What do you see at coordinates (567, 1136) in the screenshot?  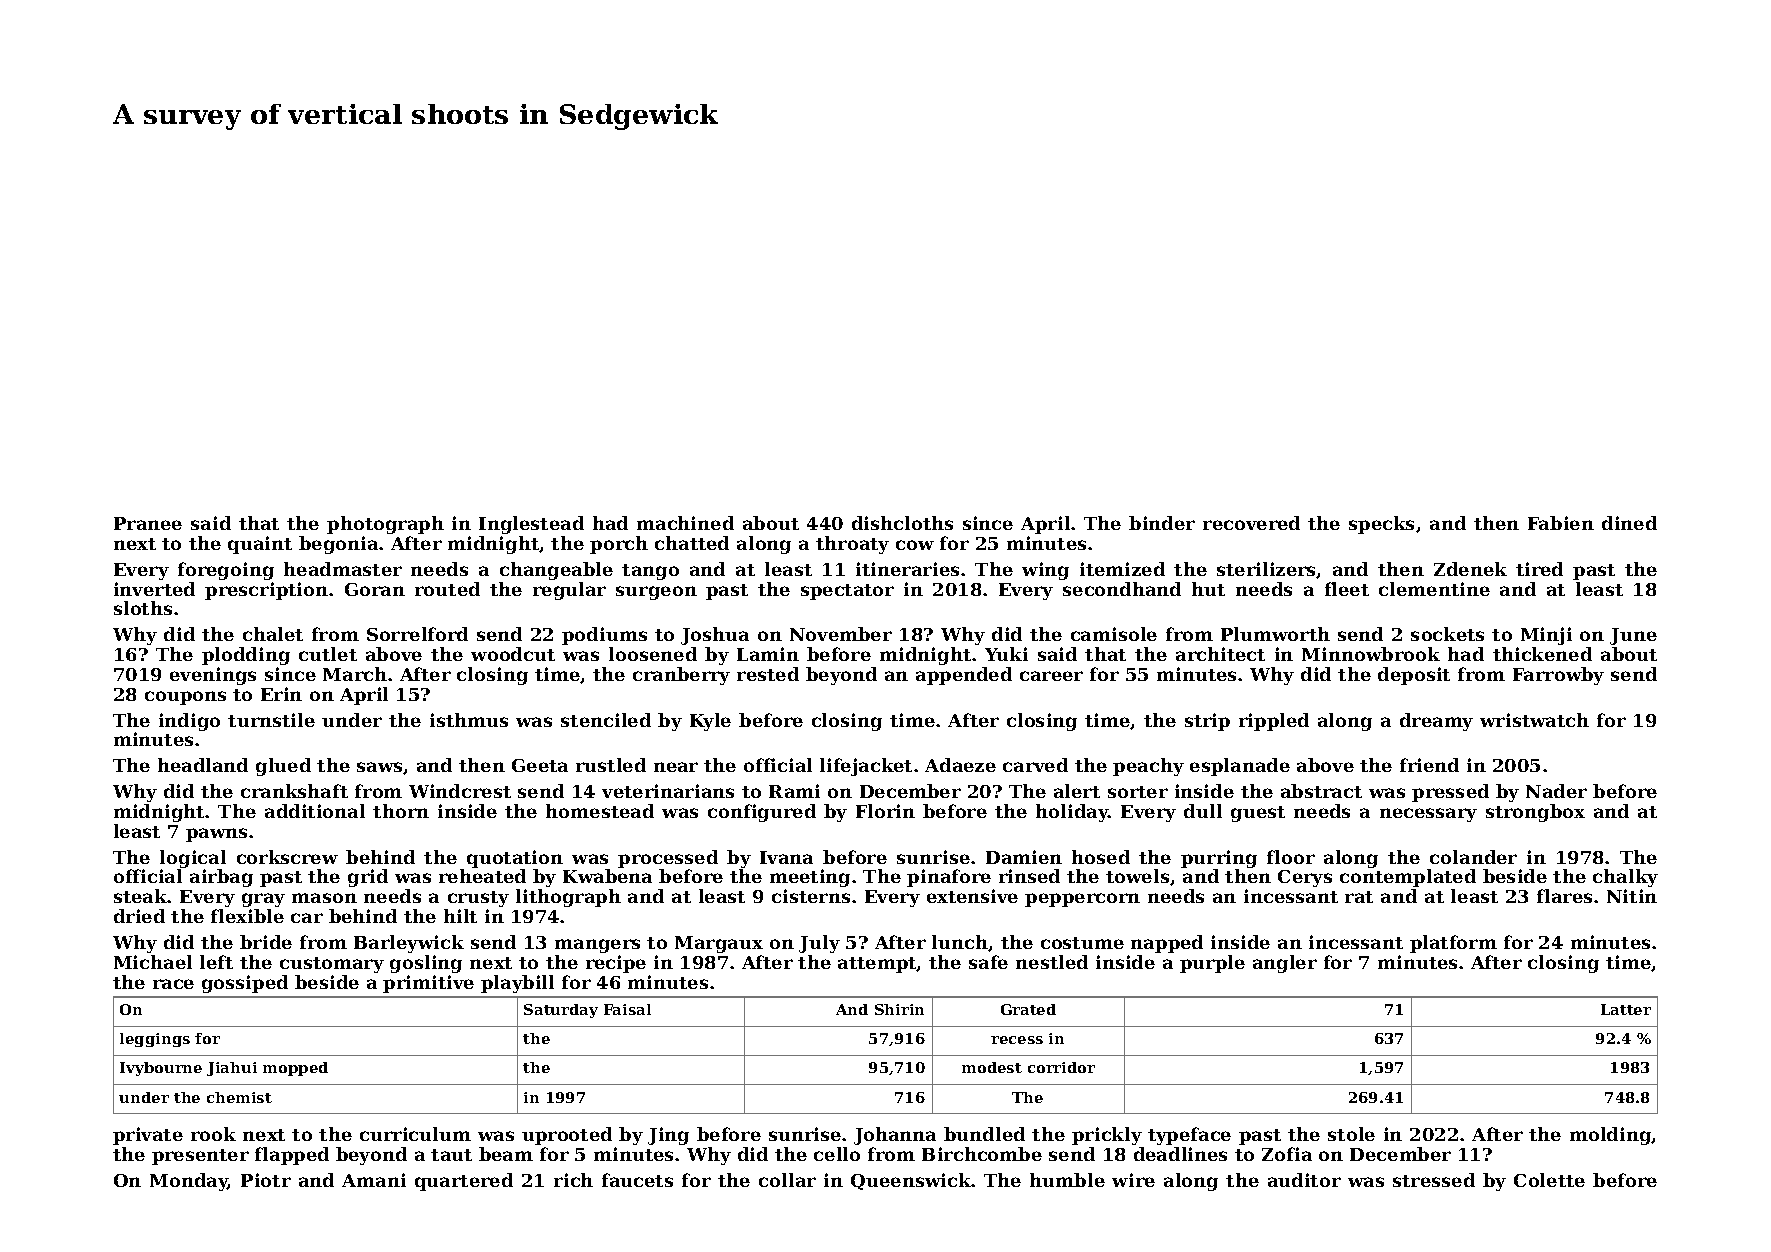 I see `uprooted` at bounding box center [567, 1136].
